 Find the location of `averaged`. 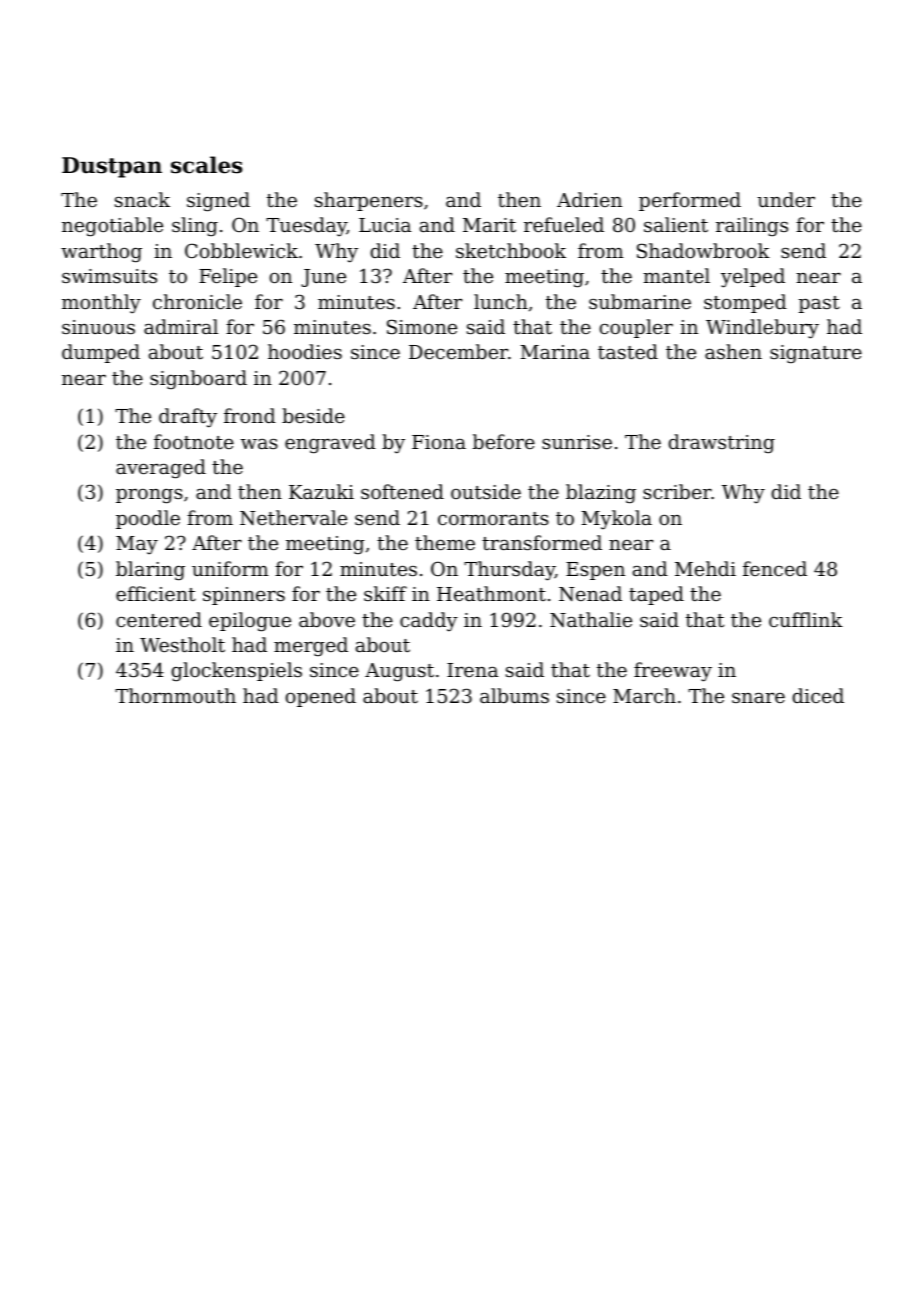

averaged is located at coordinates (161, 469).
